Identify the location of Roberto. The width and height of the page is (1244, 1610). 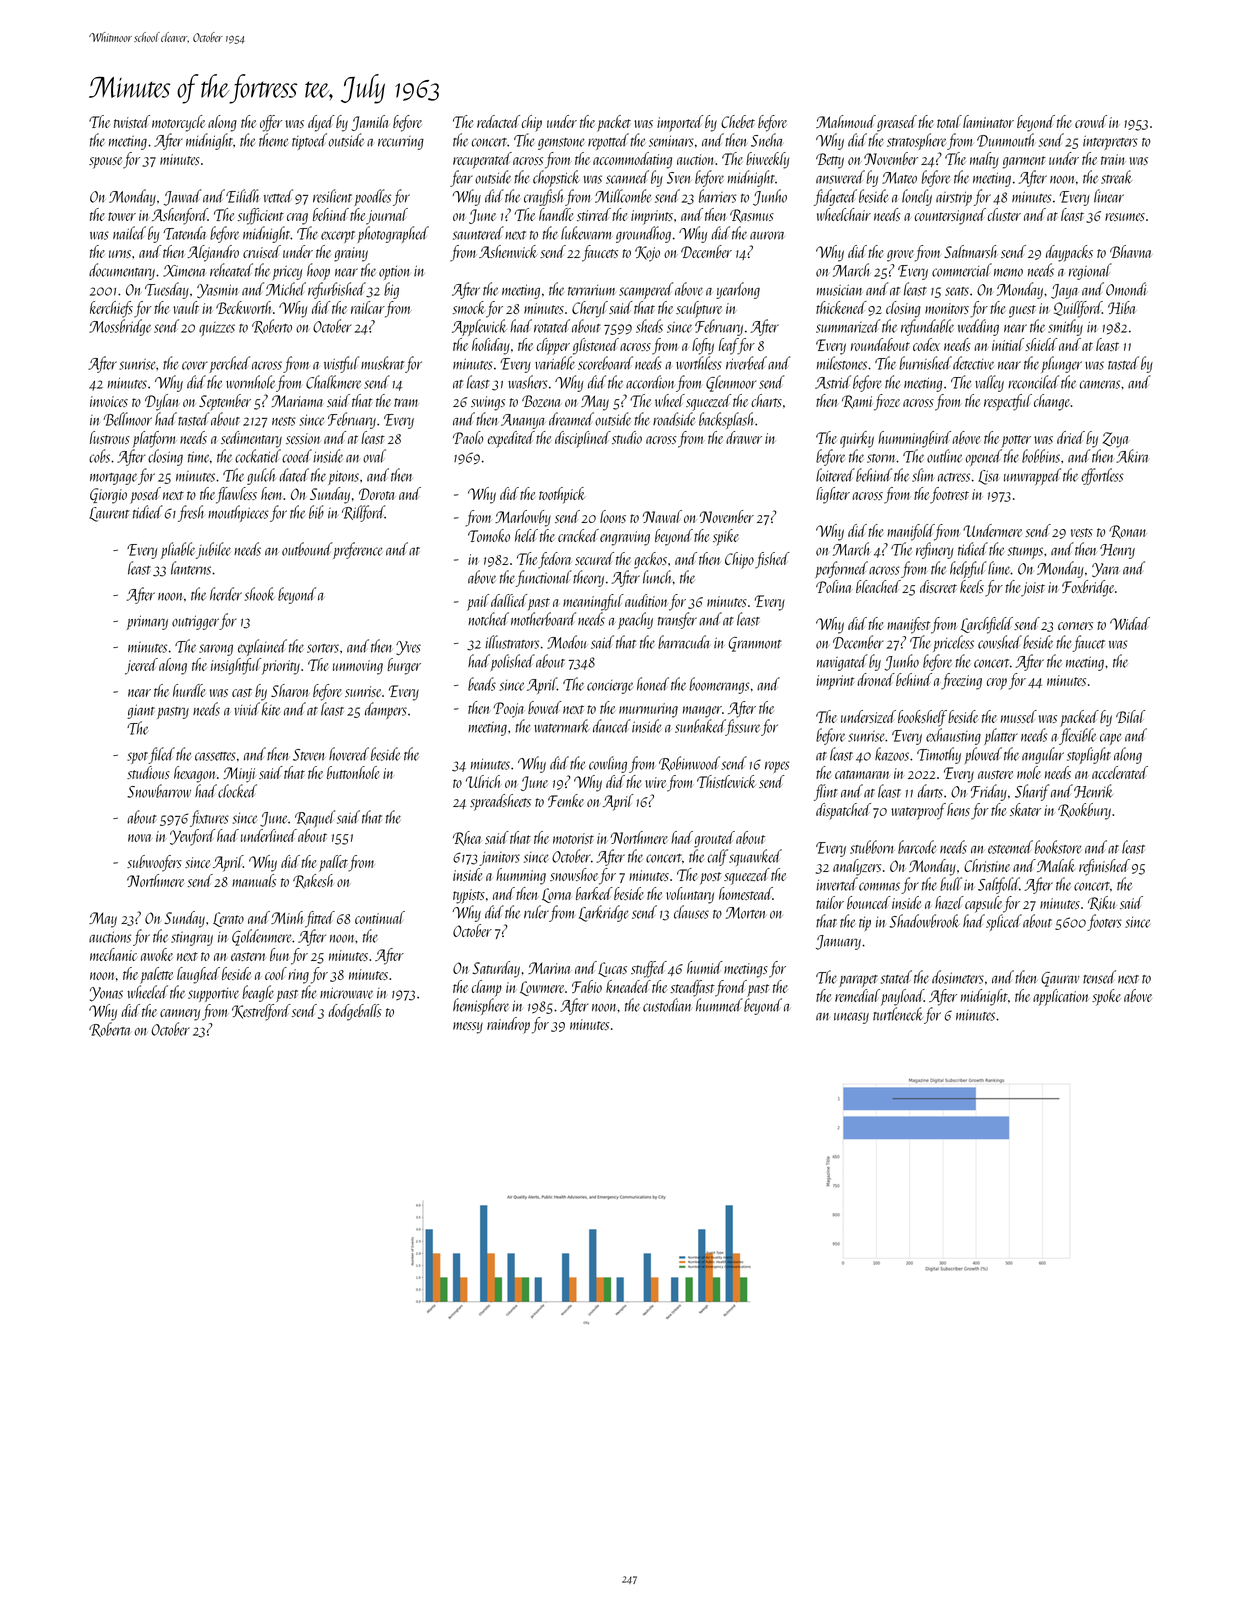
(272, 326).
